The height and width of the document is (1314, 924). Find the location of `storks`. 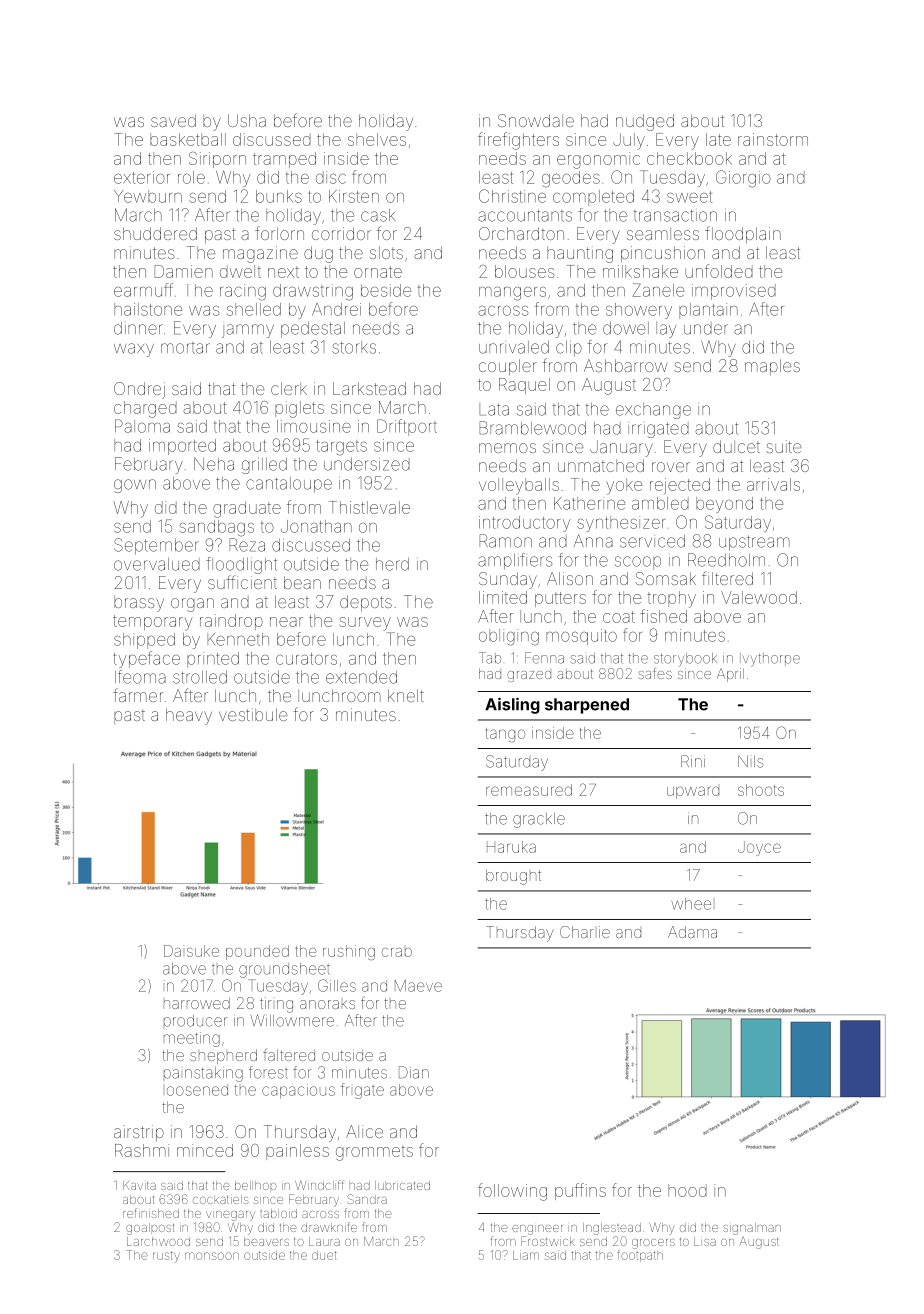

storks is located at coordinates (354, 347).
